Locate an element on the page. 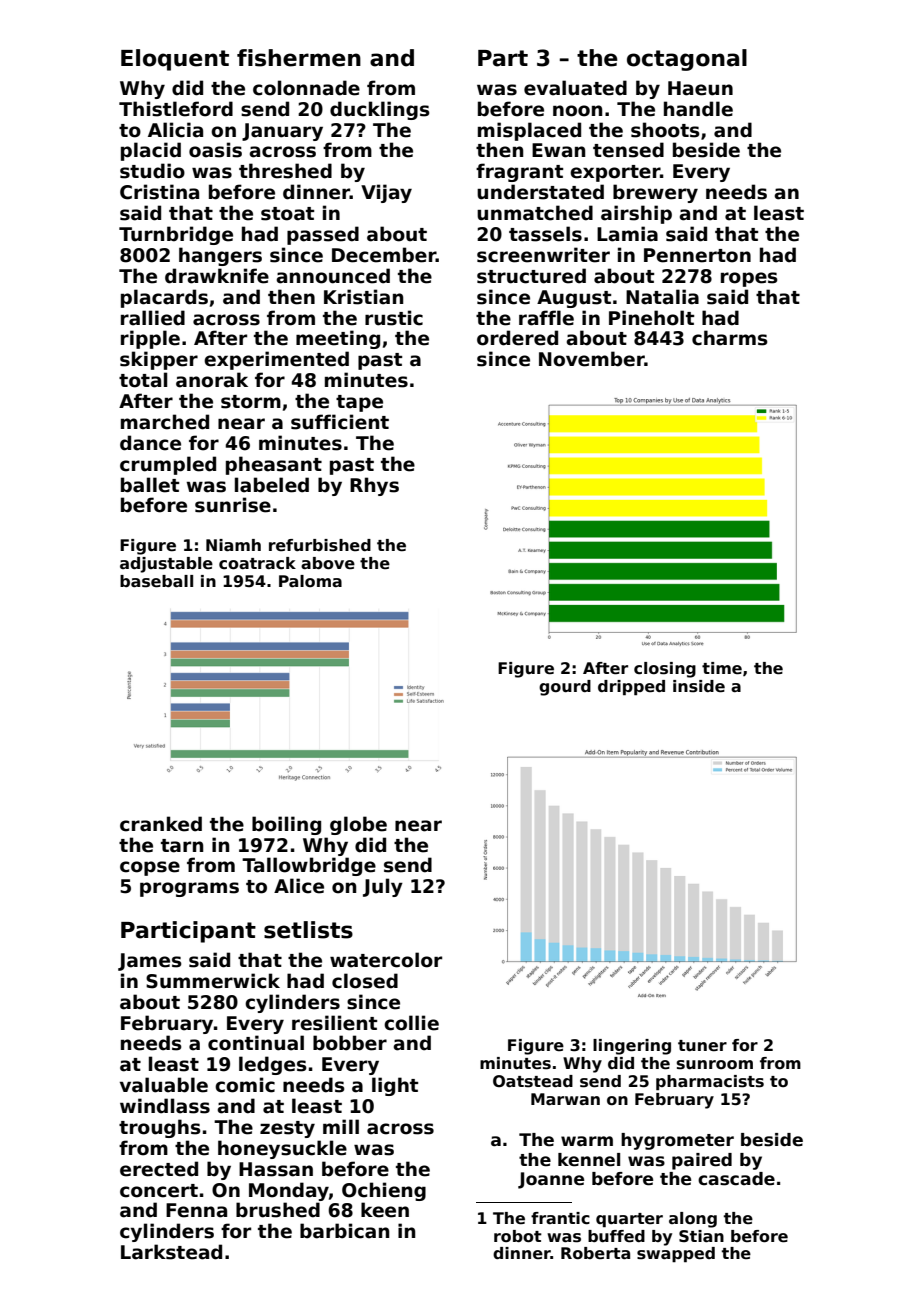 This image has height=1308, width=924. oasis is located at coordinates (215, 150).
